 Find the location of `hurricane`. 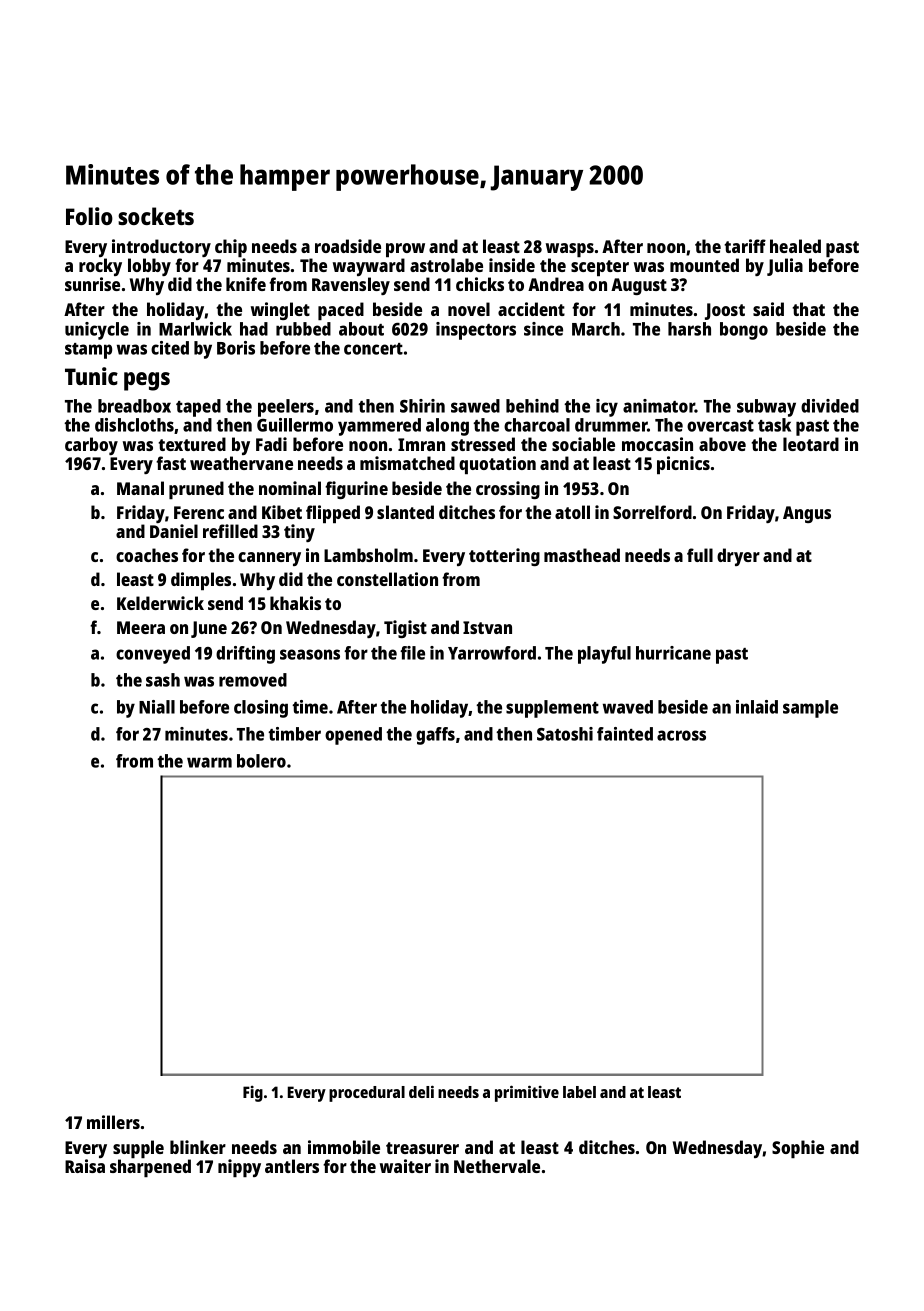

hurricane is located at coordinates (673, 653).
